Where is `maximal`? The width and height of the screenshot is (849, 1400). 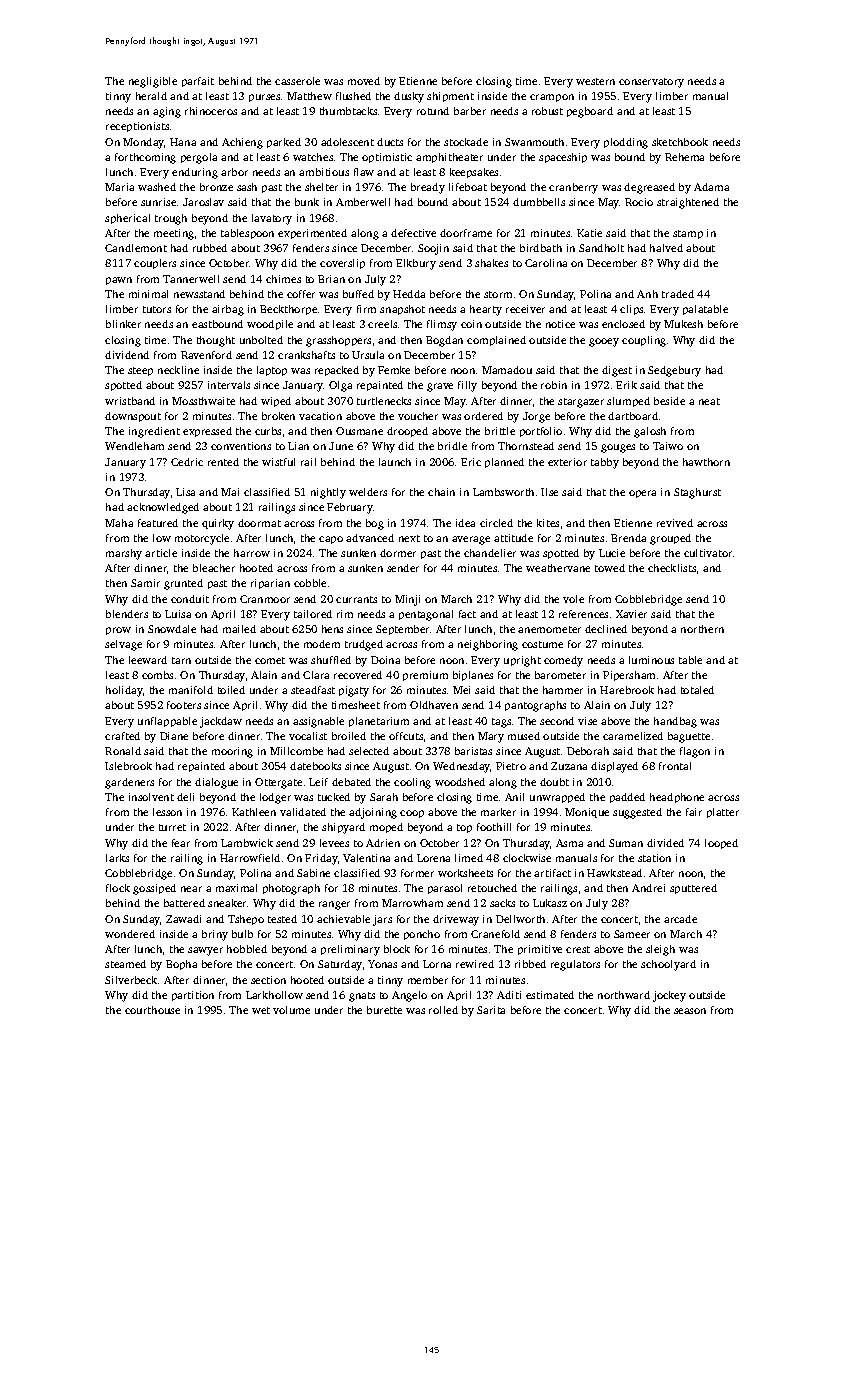
maximal is located at coordinates (236, 888).
